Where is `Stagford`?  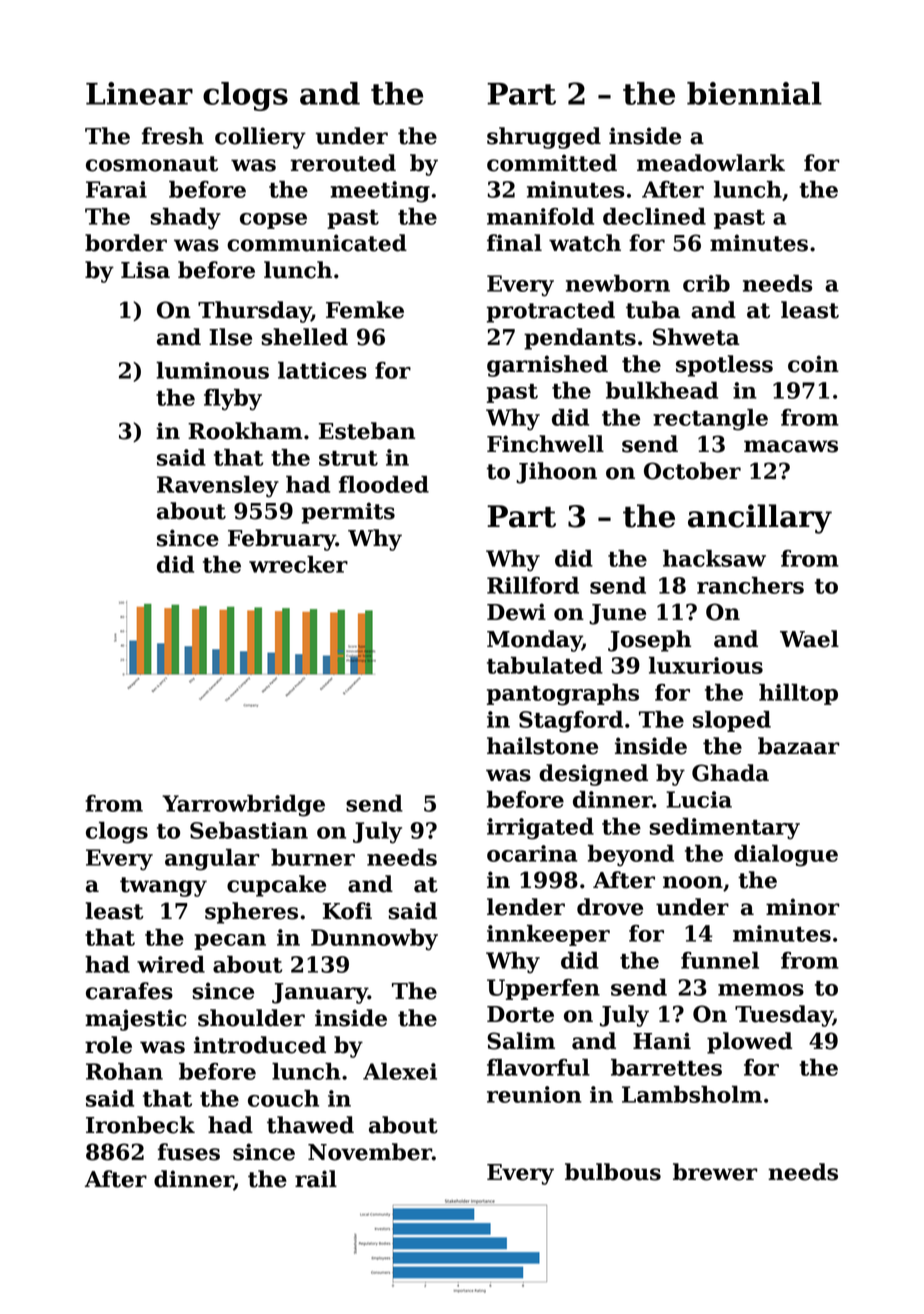 Stagford is located at coordinates (571, 722).
